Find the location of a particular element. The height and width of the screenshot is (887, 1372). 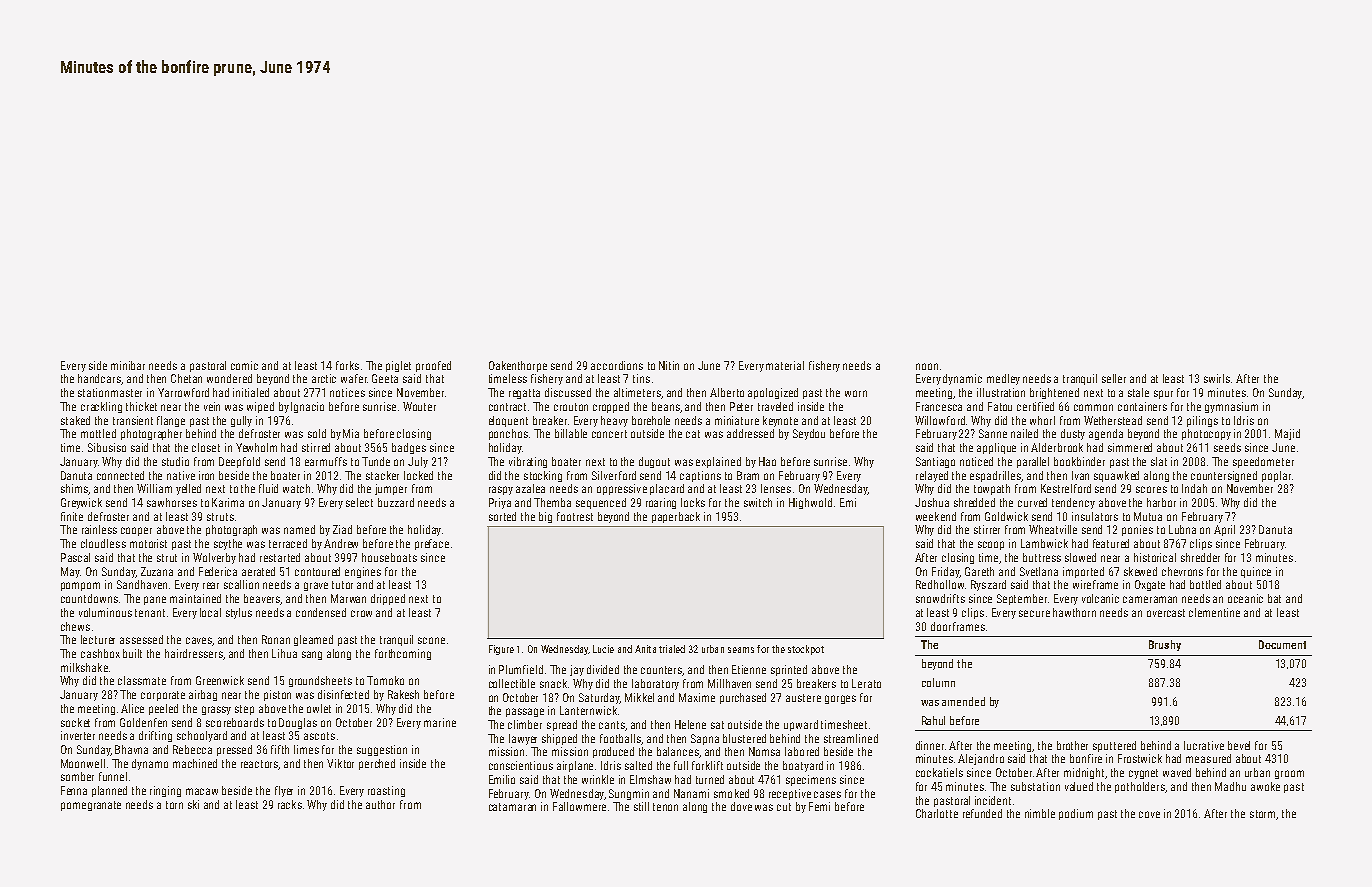

switch is located at coordinates (758, 502).
